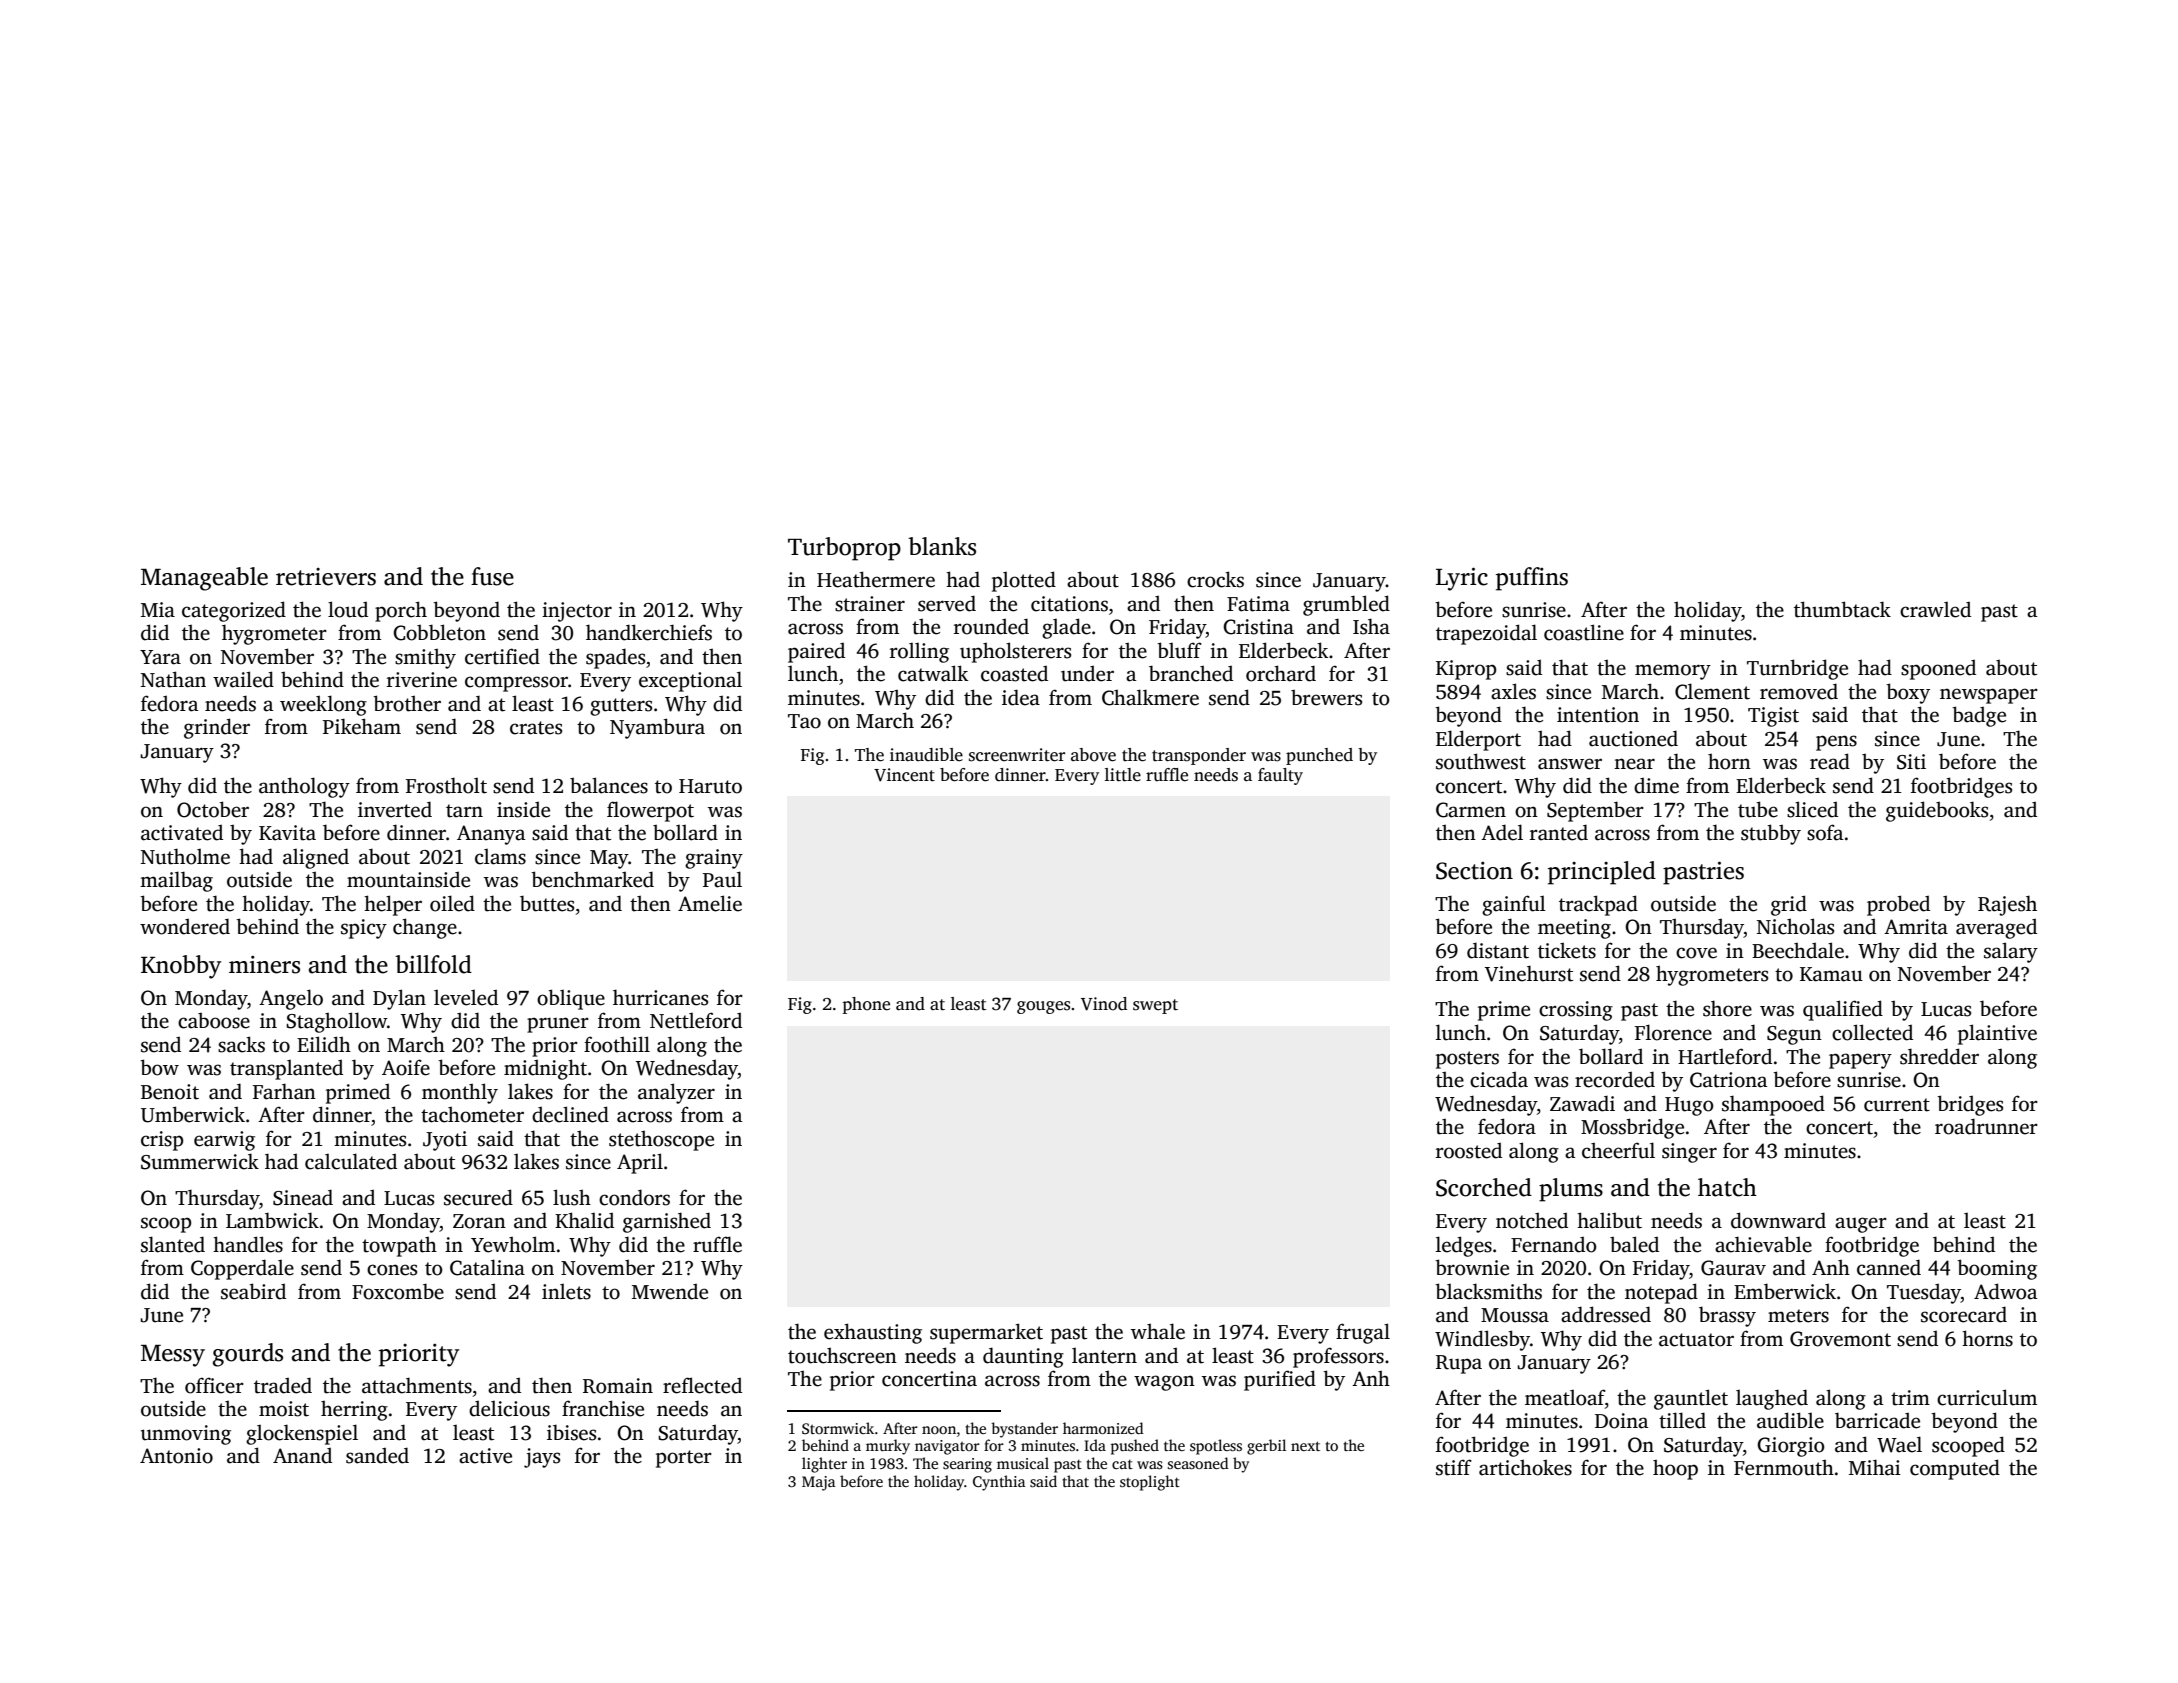 This document has width=2178, height=1683. What do you see at coordinates (1986, 1126) in the document?
I see `roadrunner` at bounding box center [1986, 1126].
